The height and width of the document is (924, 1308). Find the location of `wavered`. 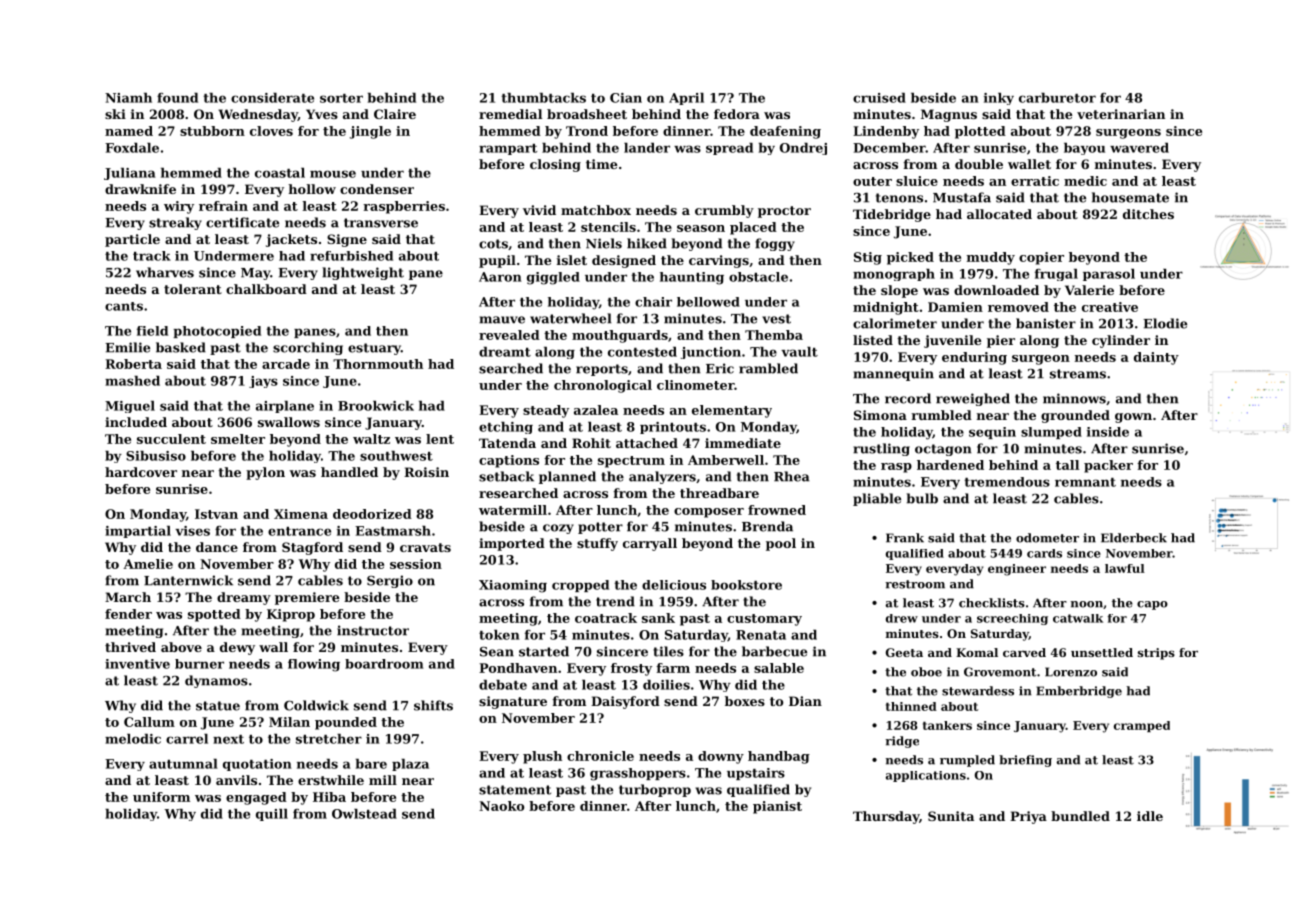

wavered is located at coordinates (1139, 148).
